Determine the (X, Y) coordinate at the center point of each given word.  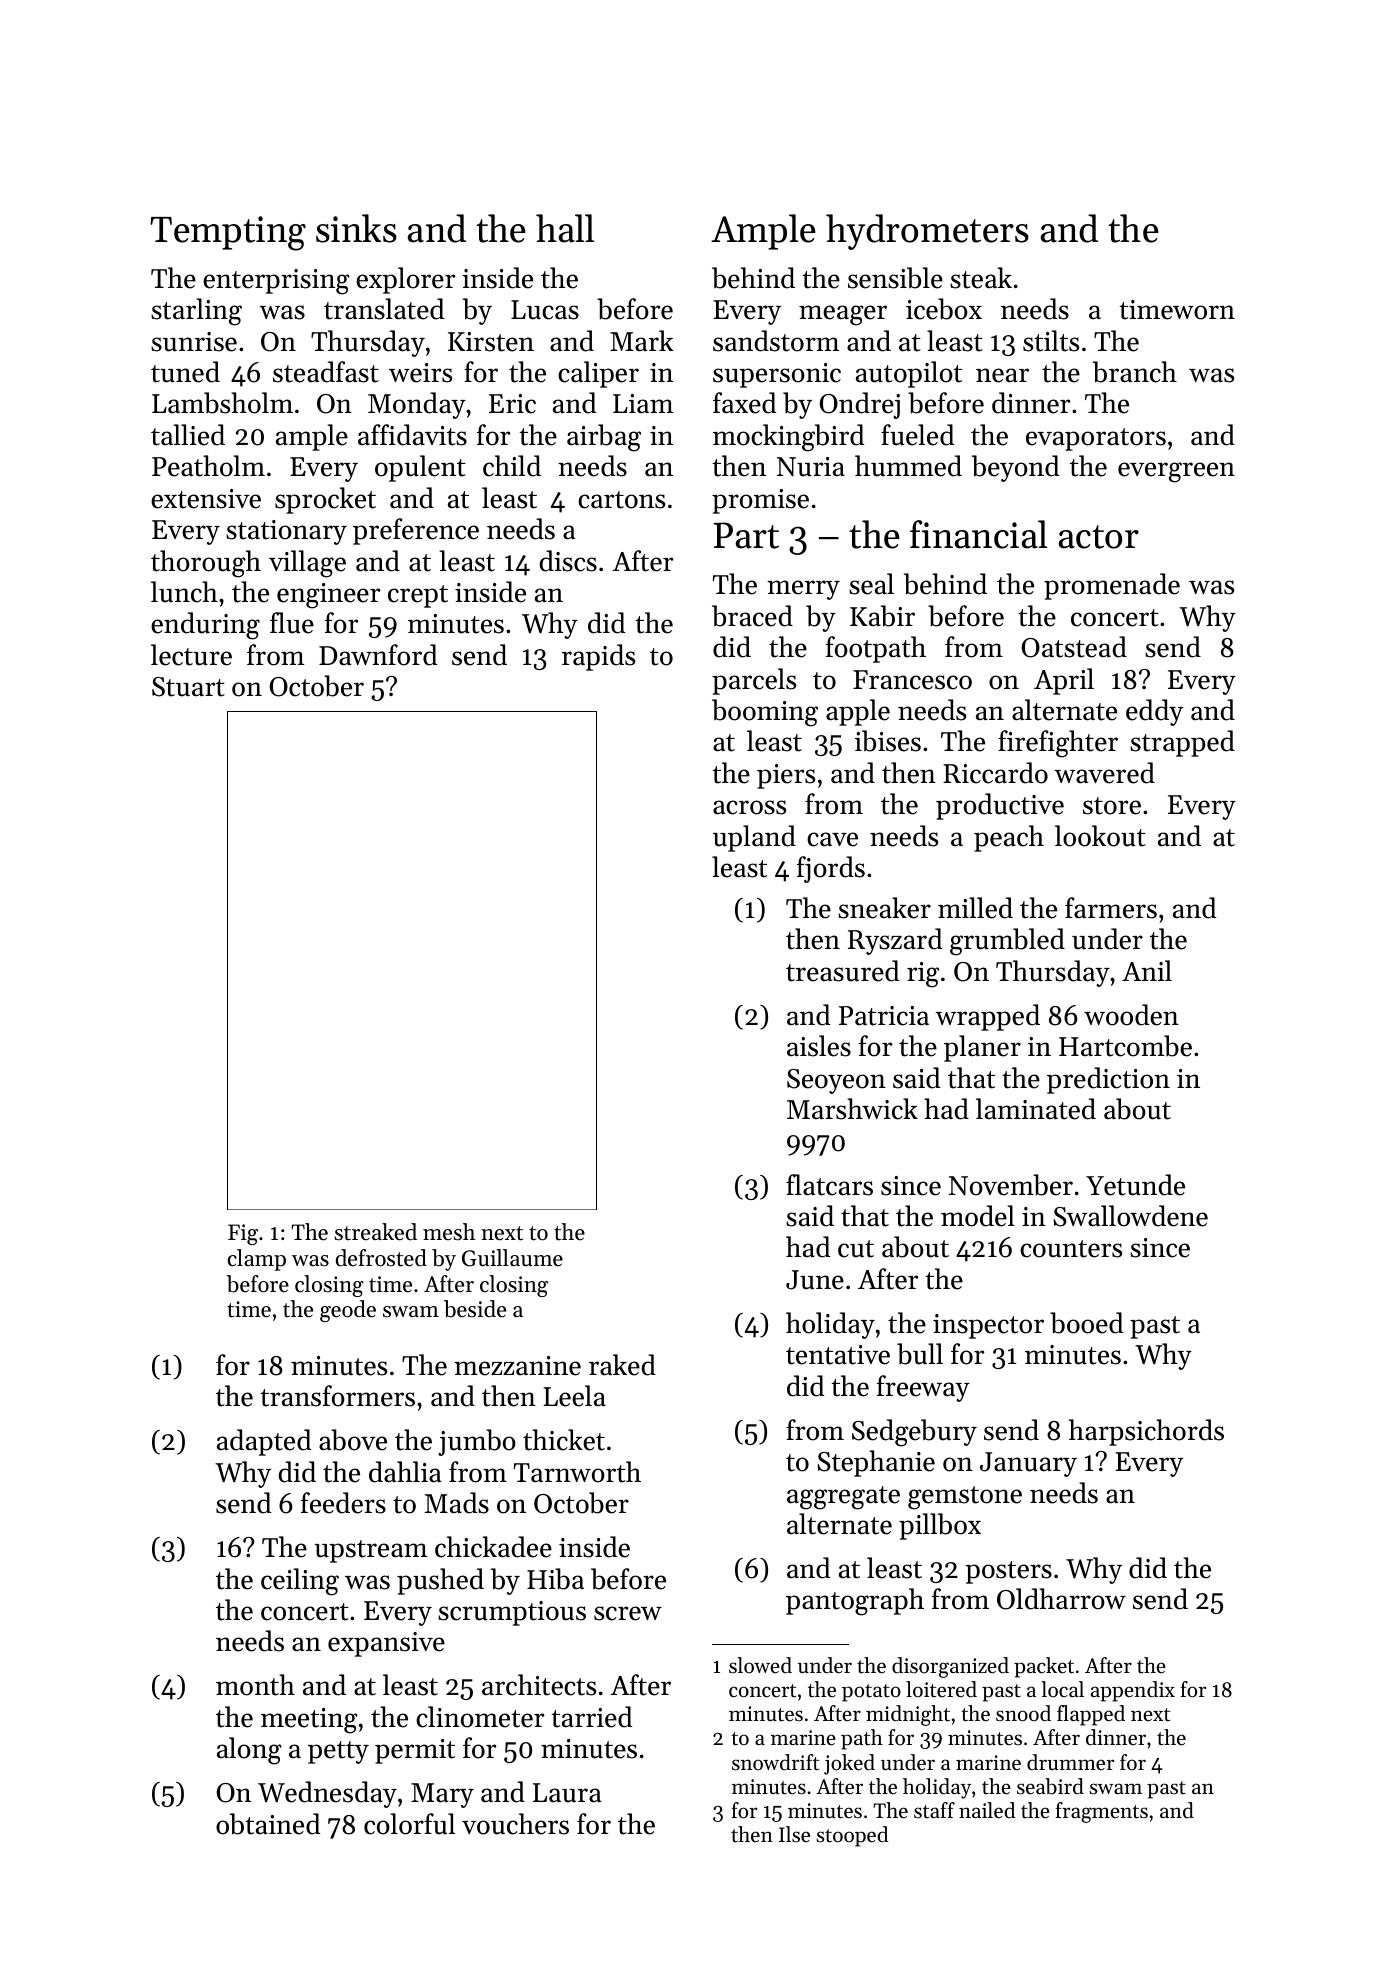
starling (196, 312)
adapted (264, 1442)
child (512, 466)
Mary (442, 1795)
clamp (257, 1260)
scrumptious (512, 1613)
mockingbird (788, 438)
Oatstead (1074, 647)
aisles (819, 1046)
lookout (1100, 836)
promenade (1112, 586)
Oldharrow (1061, 1599)
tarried (591, 1717)
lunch (184, 592)
